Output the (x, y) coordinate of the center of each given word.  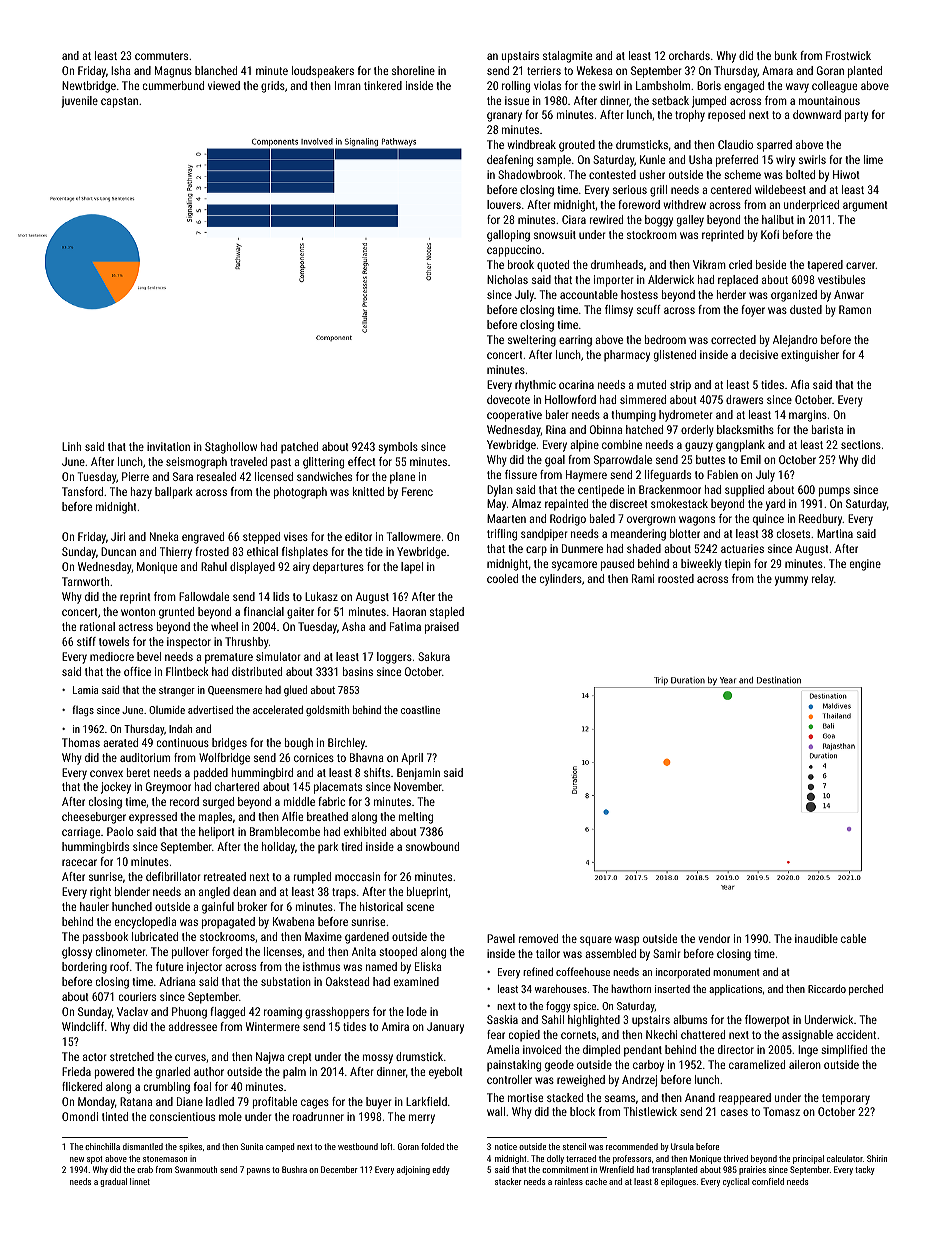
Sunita (252, 1146)
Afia (800, 384)
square (596, 941)
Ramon (855, 309)
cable (853, 938)
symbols (398, 448)
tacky (865, 1170)
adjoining (413, 1170)
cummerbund (173, 85)
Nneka (164, 536)
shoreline (413, 70)
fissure (521, 474)
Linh (71, 446)
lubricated (155, 936)
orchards (689, 55)
